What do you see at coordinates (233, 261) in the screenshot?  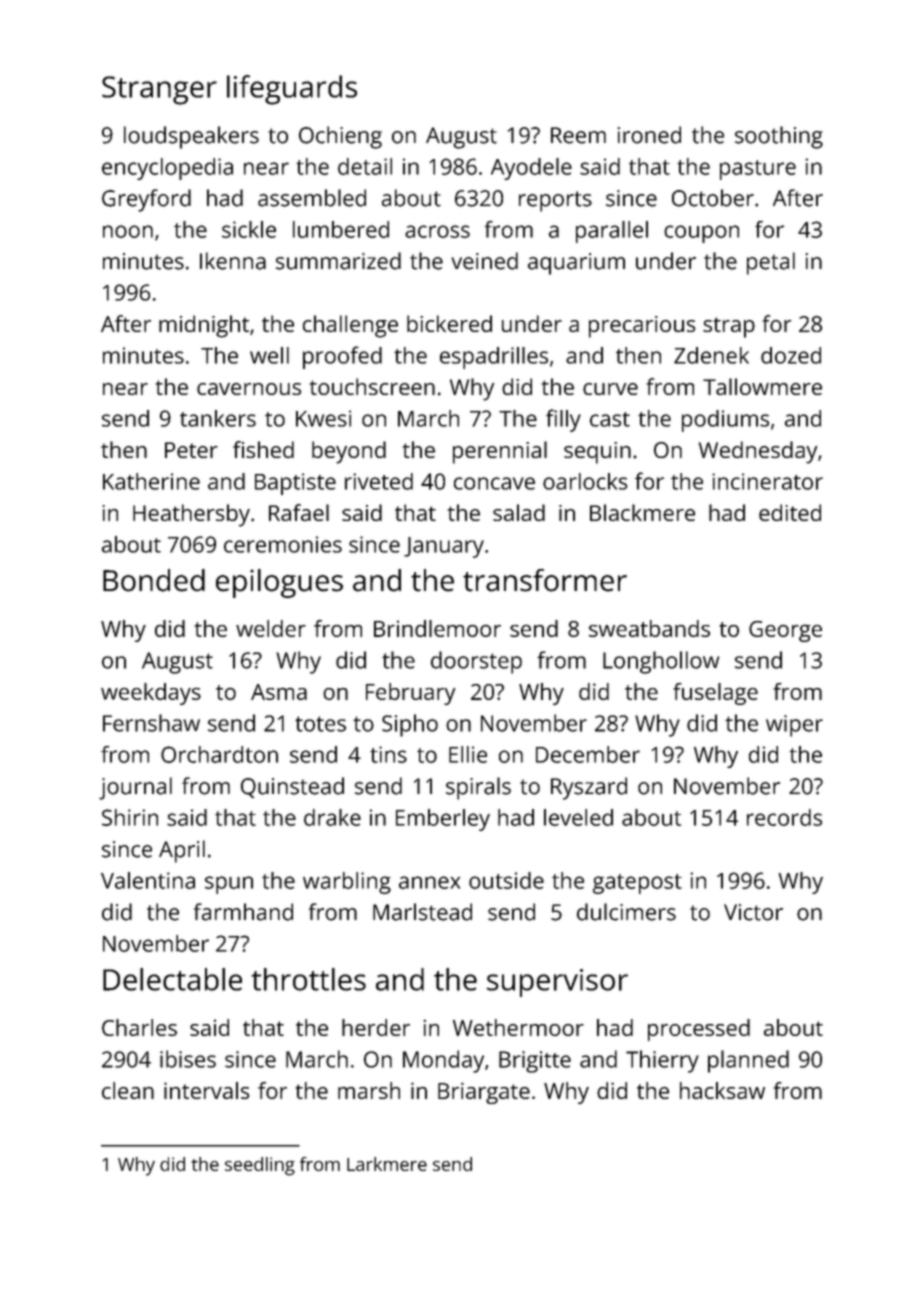 I see `Ikenna` at bounding box center [233, 261].
